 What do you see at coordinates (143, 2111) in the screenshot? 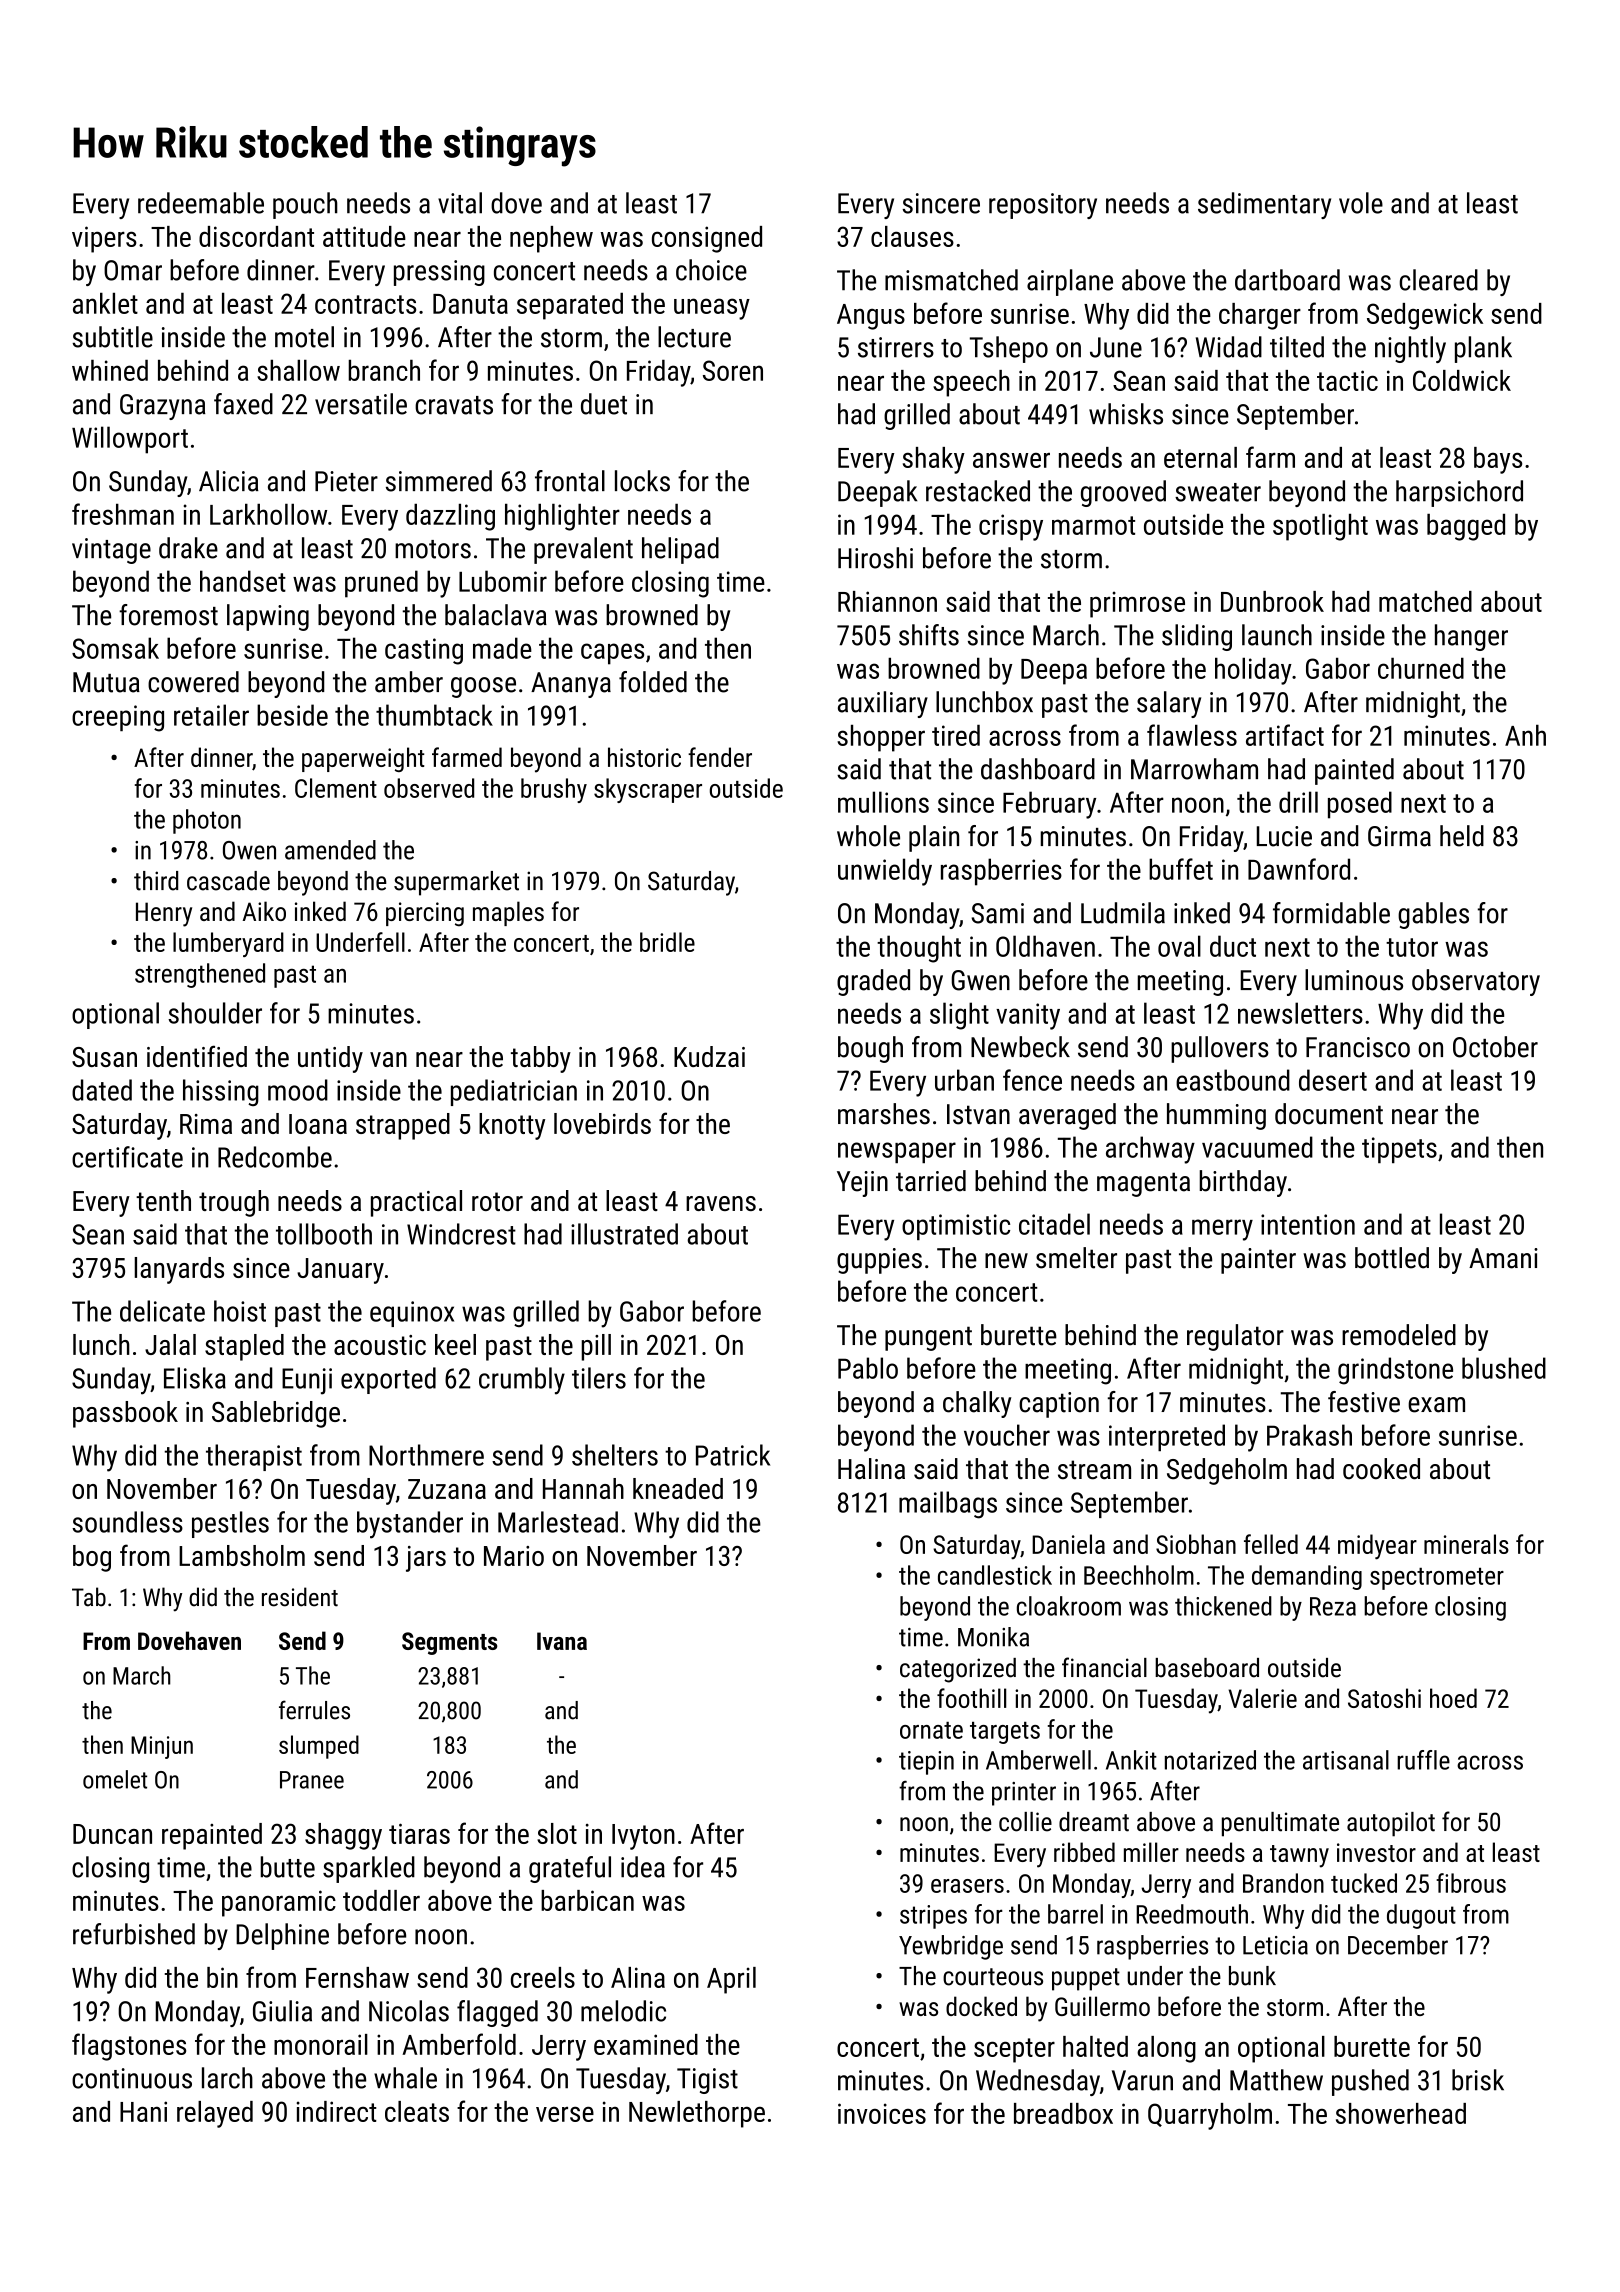
I see `Hani` at bounding box center [143, 2111].
